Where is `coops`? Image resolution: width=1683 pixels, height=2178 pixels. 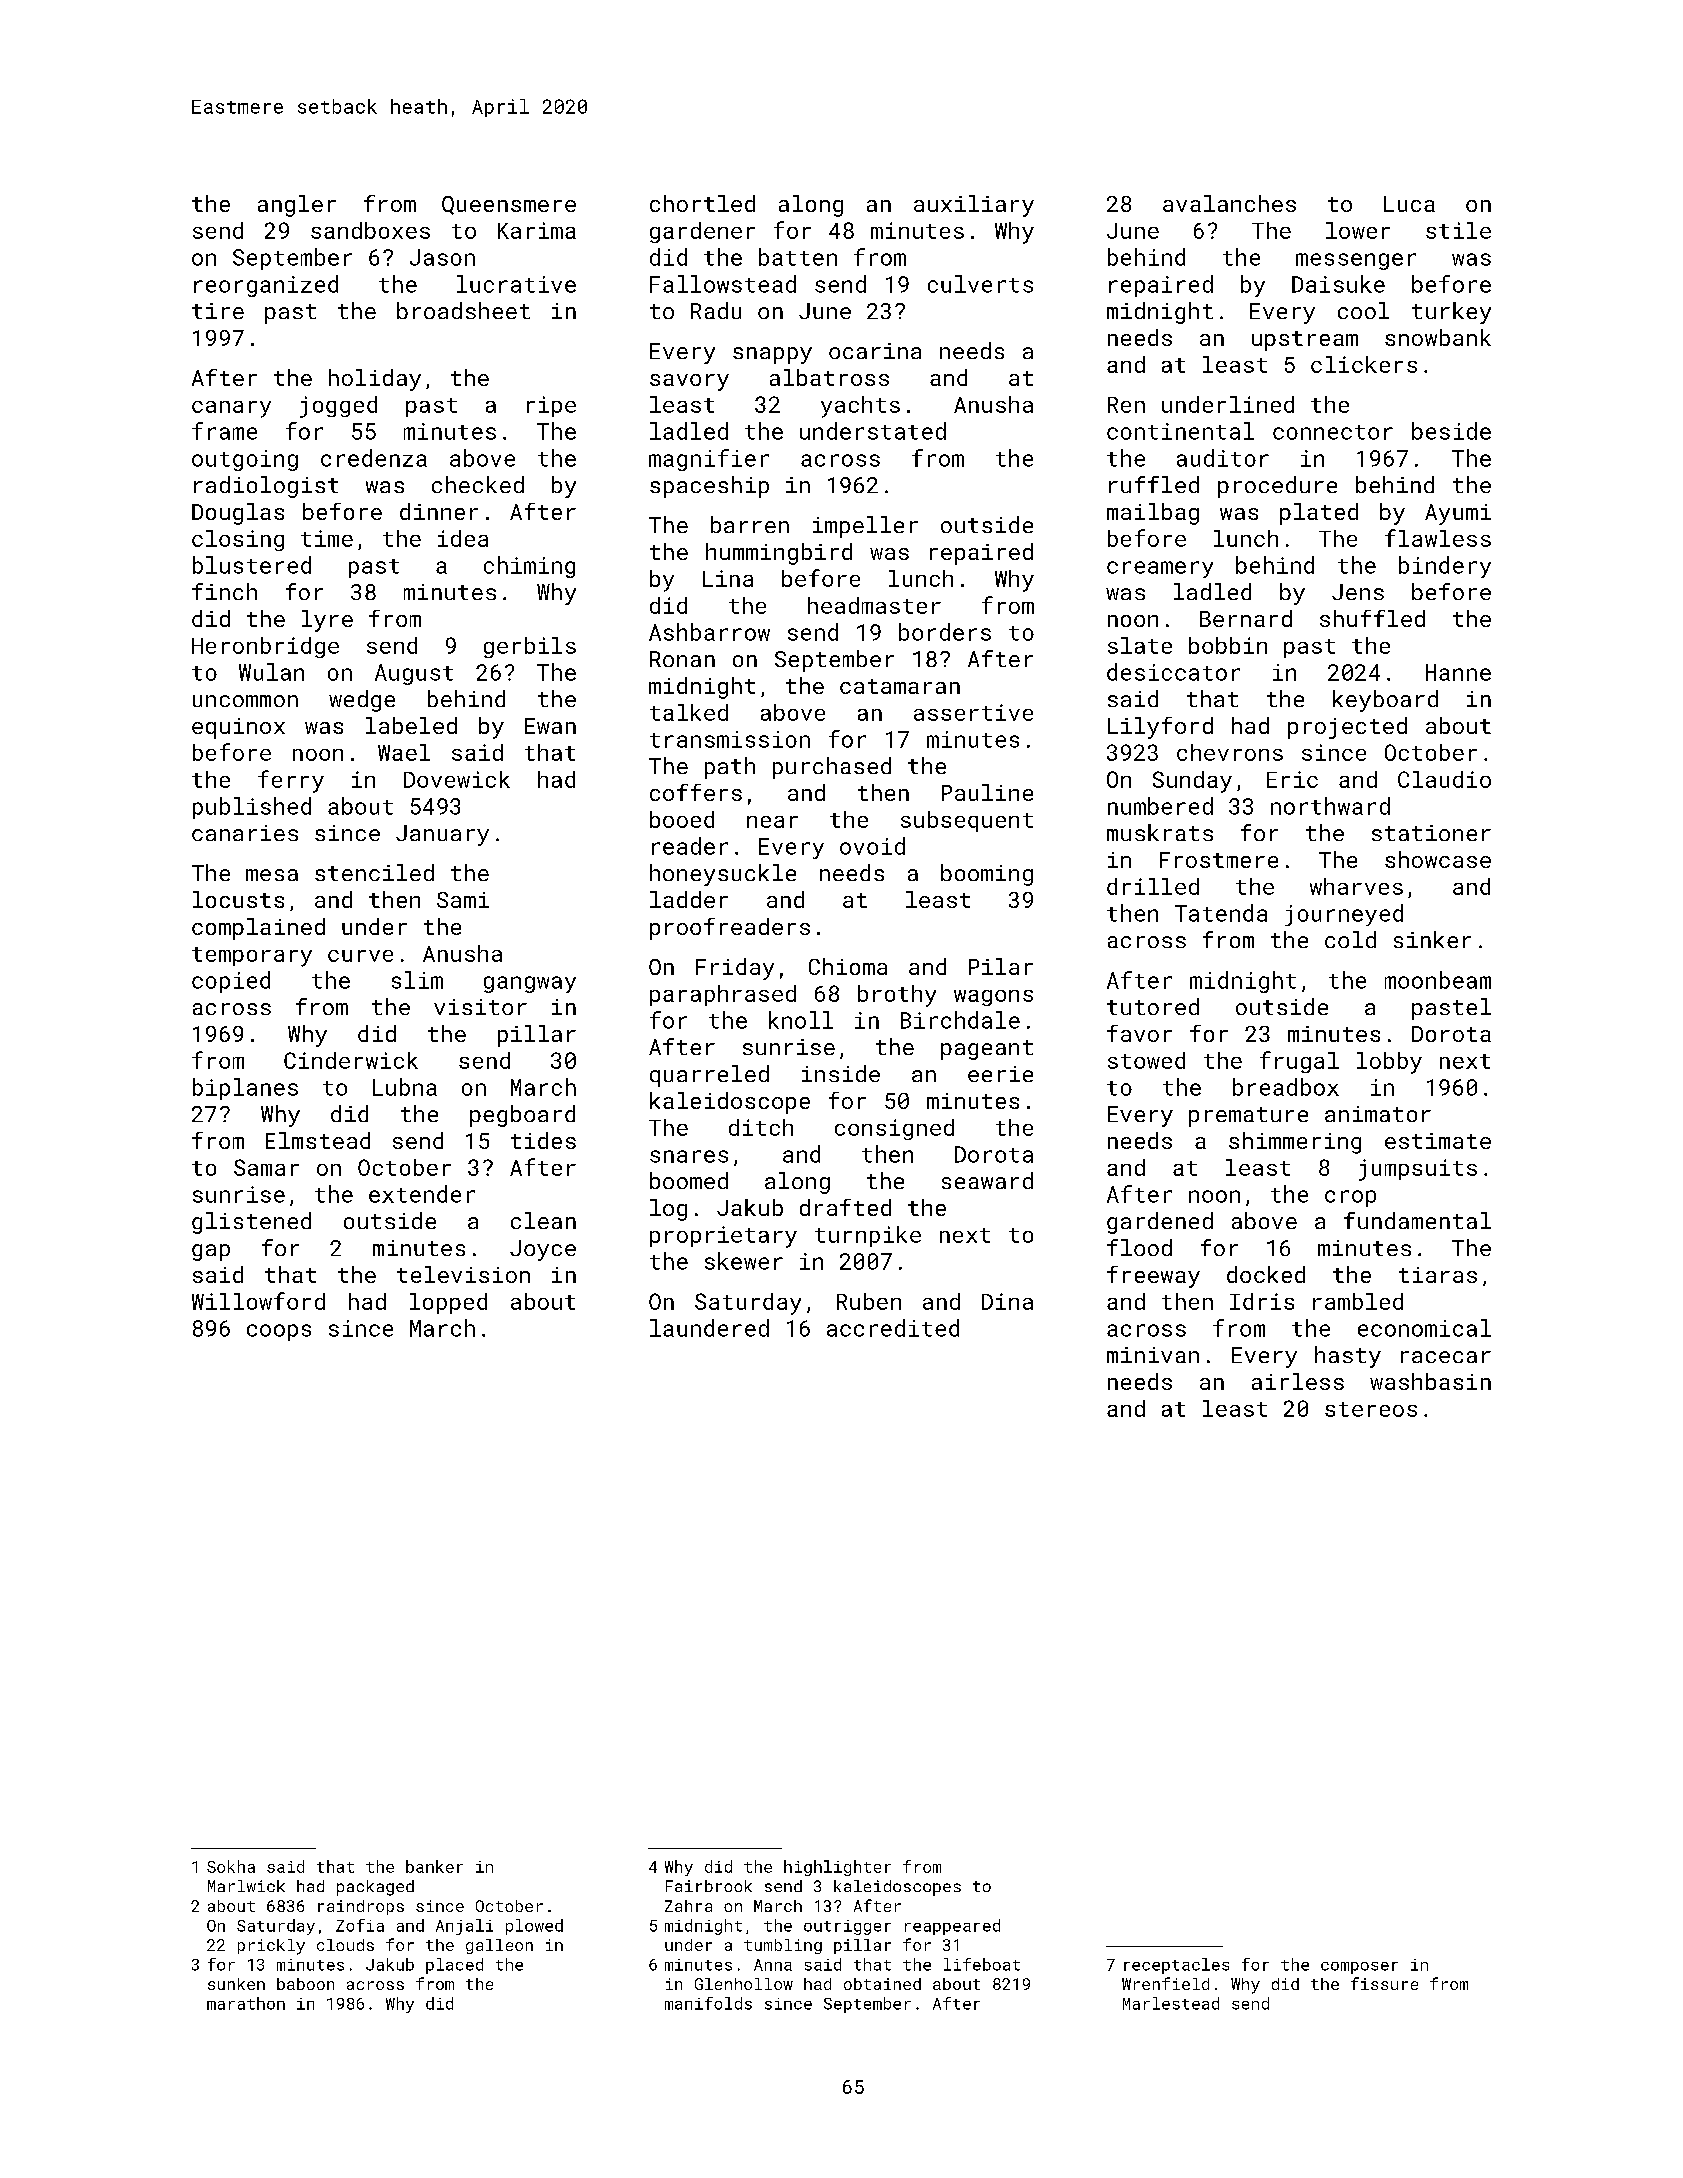 coops is located at coordinates (279, 1332).
